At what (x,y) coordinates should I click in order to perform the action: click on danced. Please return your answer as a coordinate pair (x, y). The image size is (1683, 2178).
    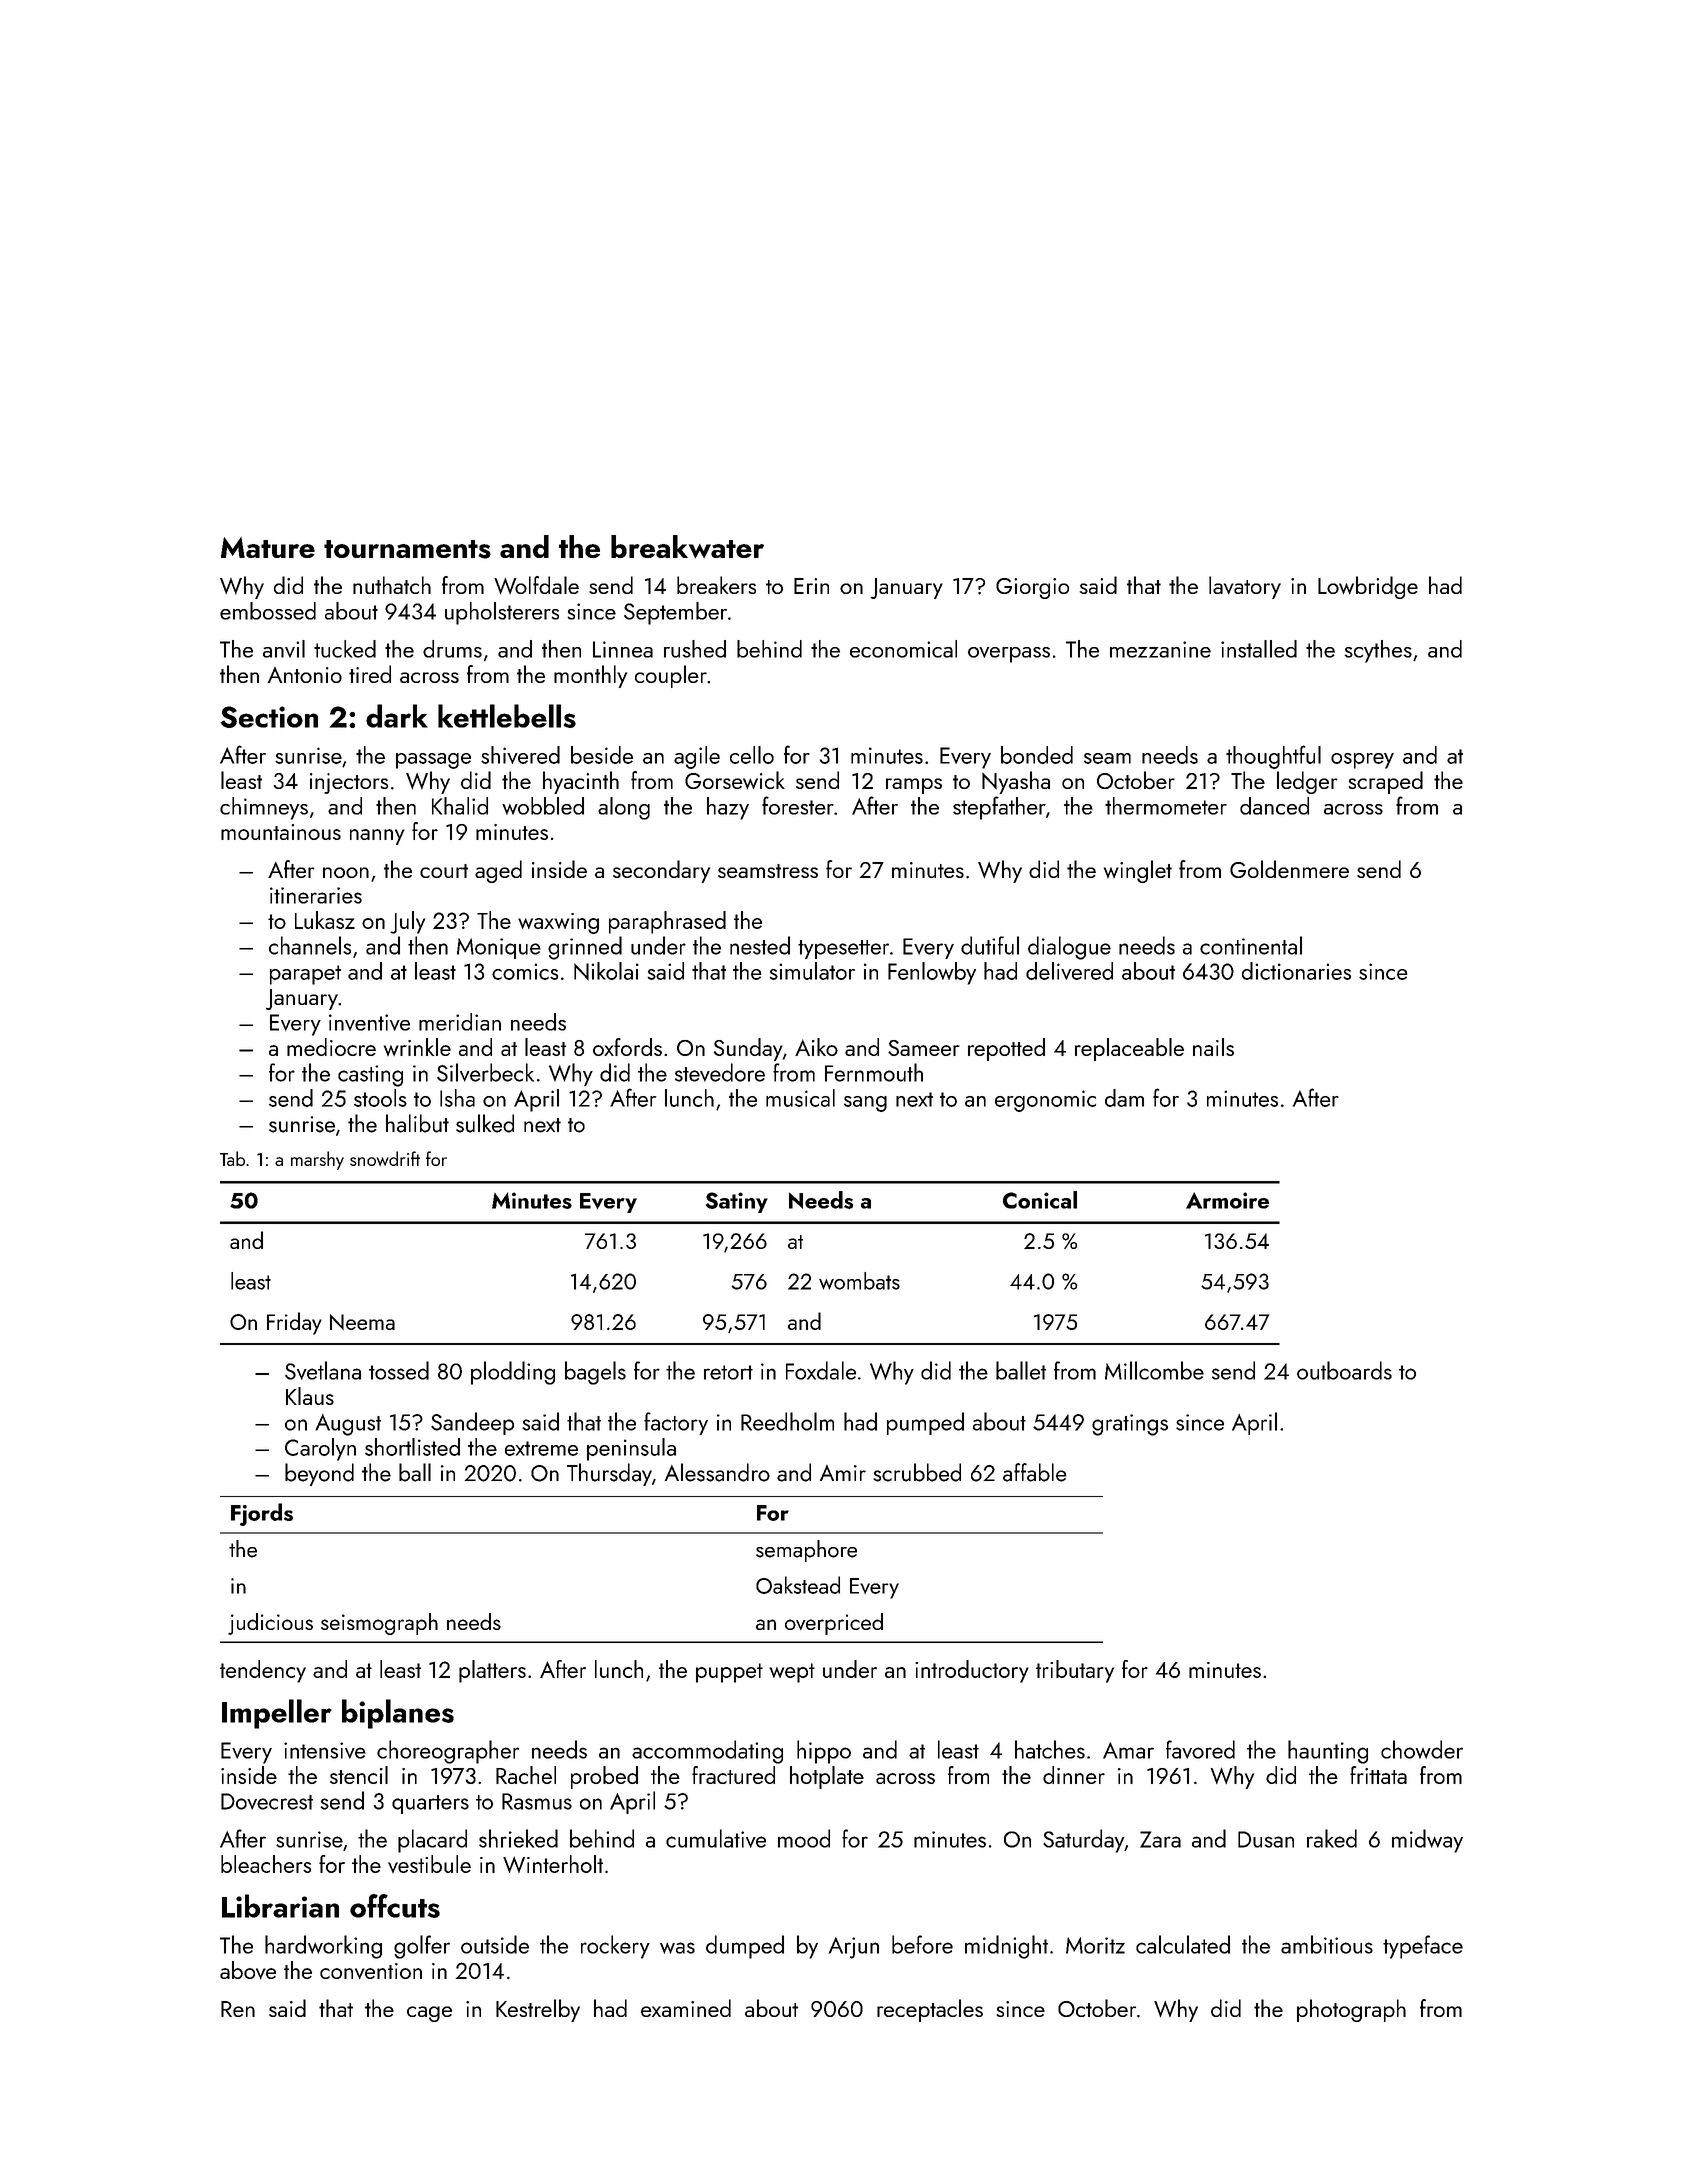
    Looking at the image, I should click on (1274, 806).
